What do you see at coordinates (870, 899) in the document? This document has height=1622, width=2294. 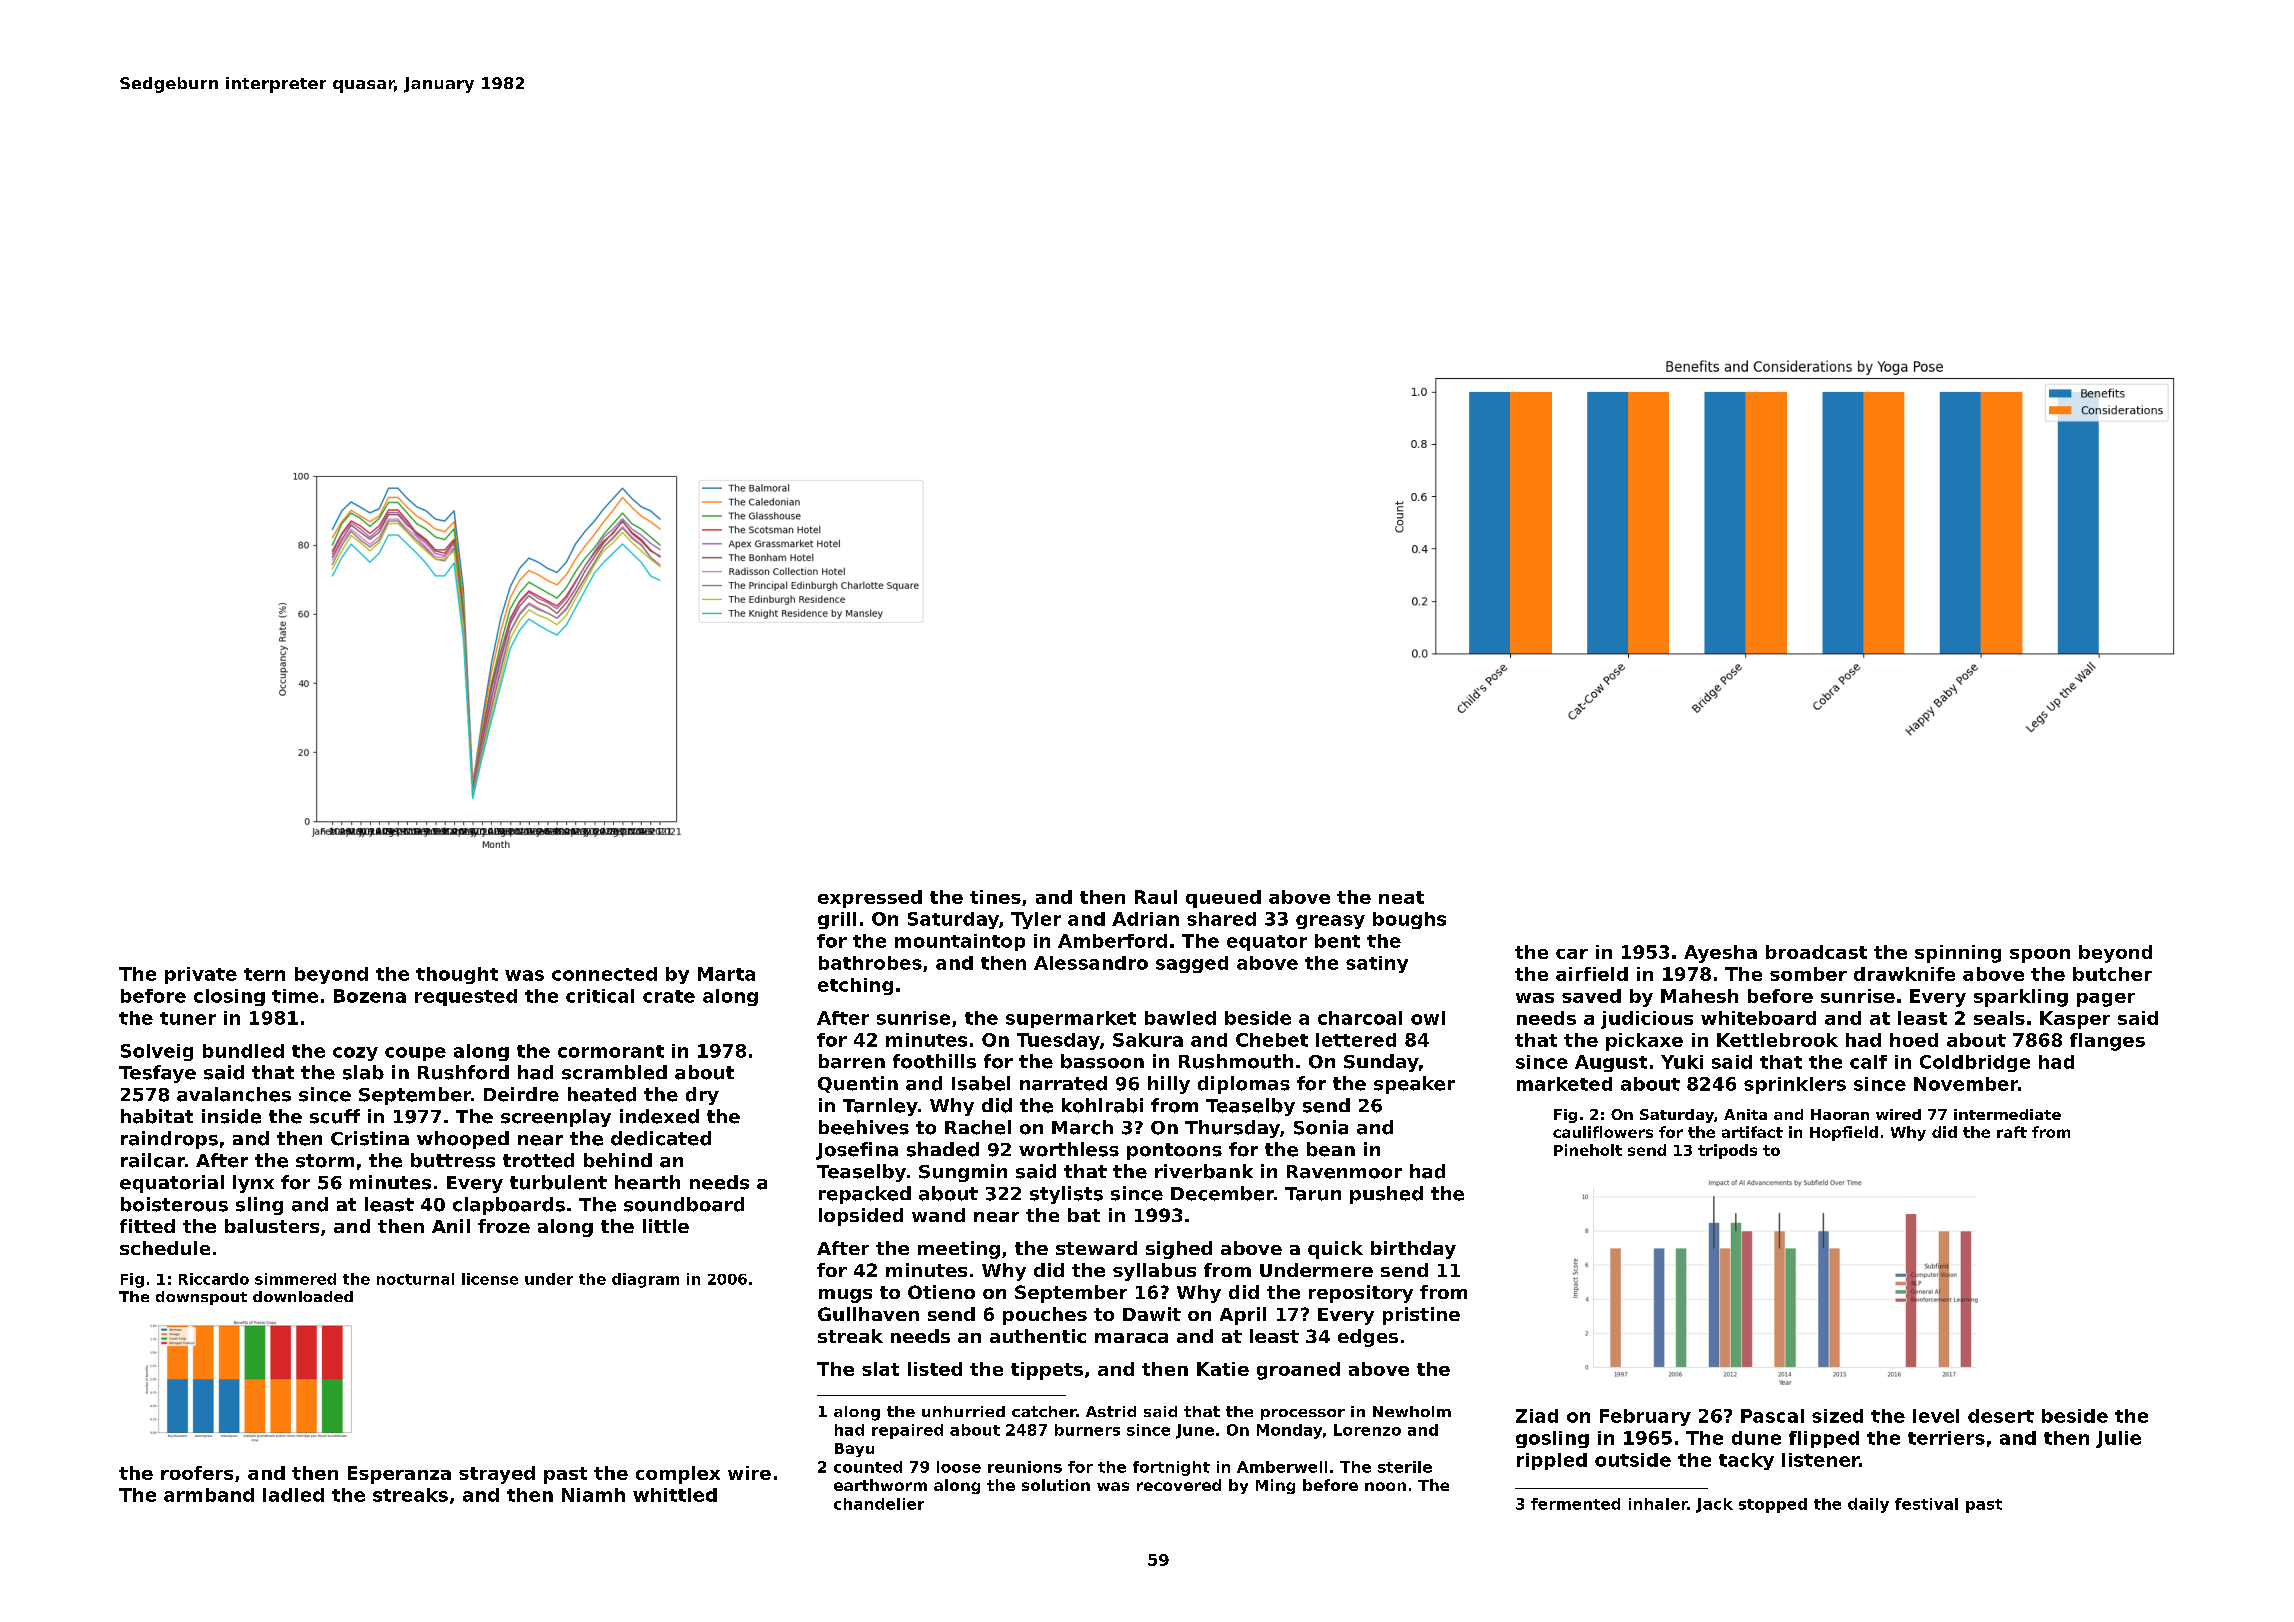 I see `expressed` at bounding box center [870, 899].
